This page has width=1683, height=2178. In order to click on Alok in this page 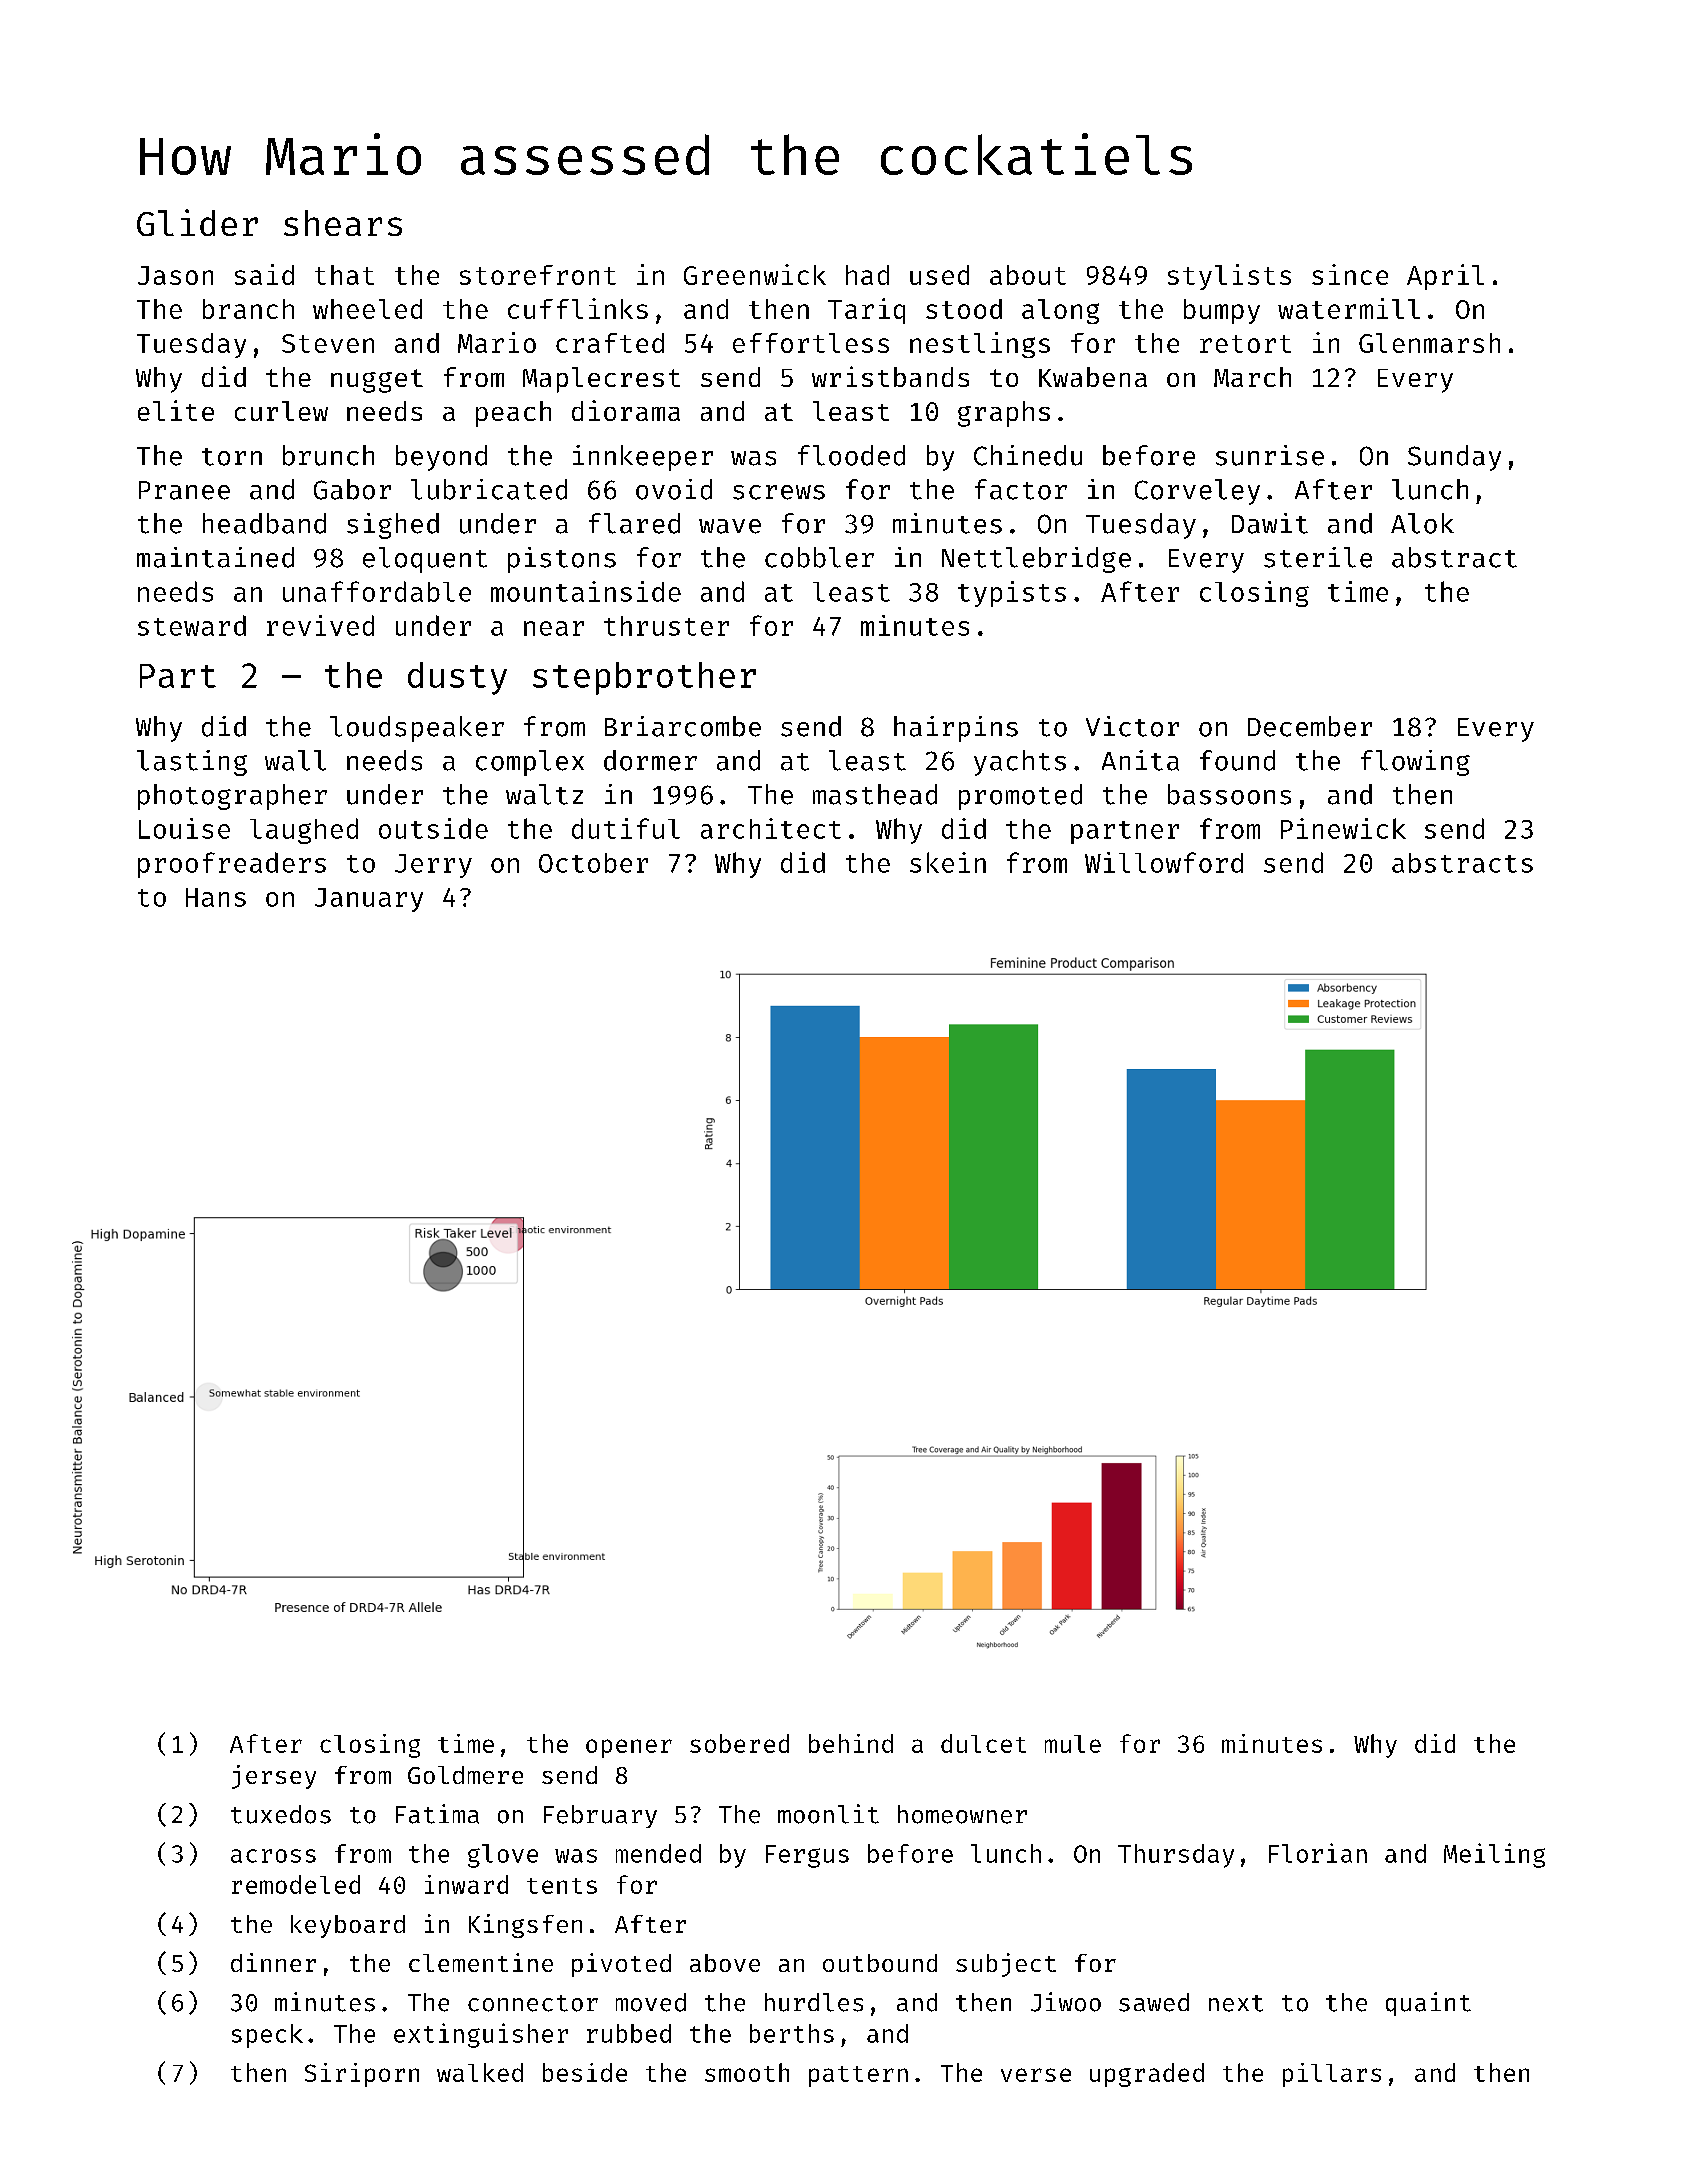, I will do `click(1422, 523)`.
